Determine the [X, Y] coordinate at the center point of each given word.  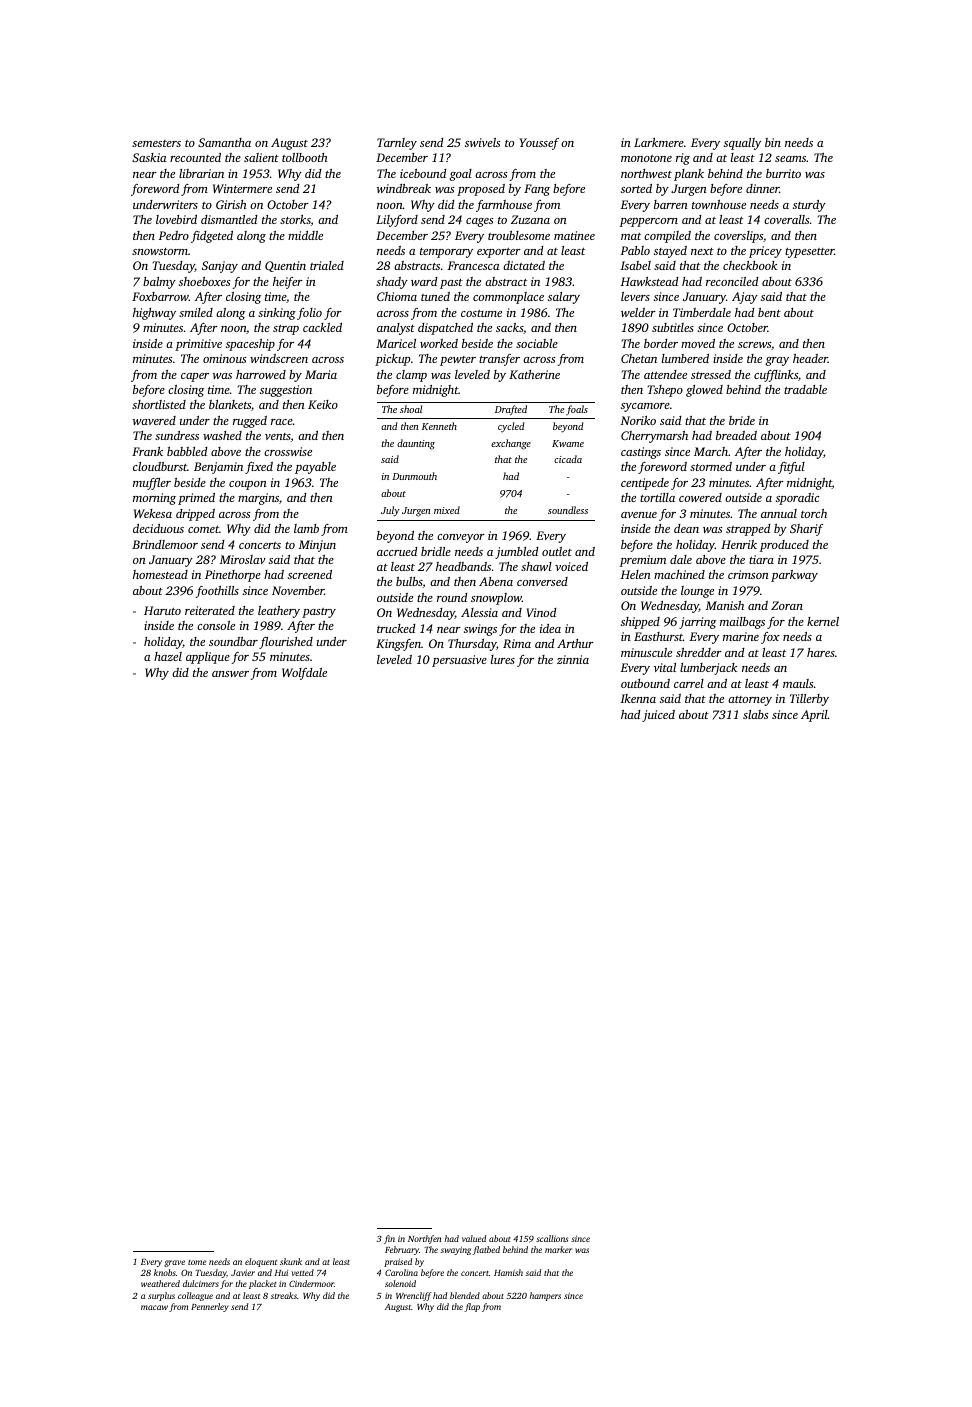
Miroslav [243, 559]
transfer [499, 360]
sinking [277, 314]
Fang [537, 190]
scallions [552, 1238]
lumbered [685, 358]
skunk [291, 1261]
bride [742, 420]
